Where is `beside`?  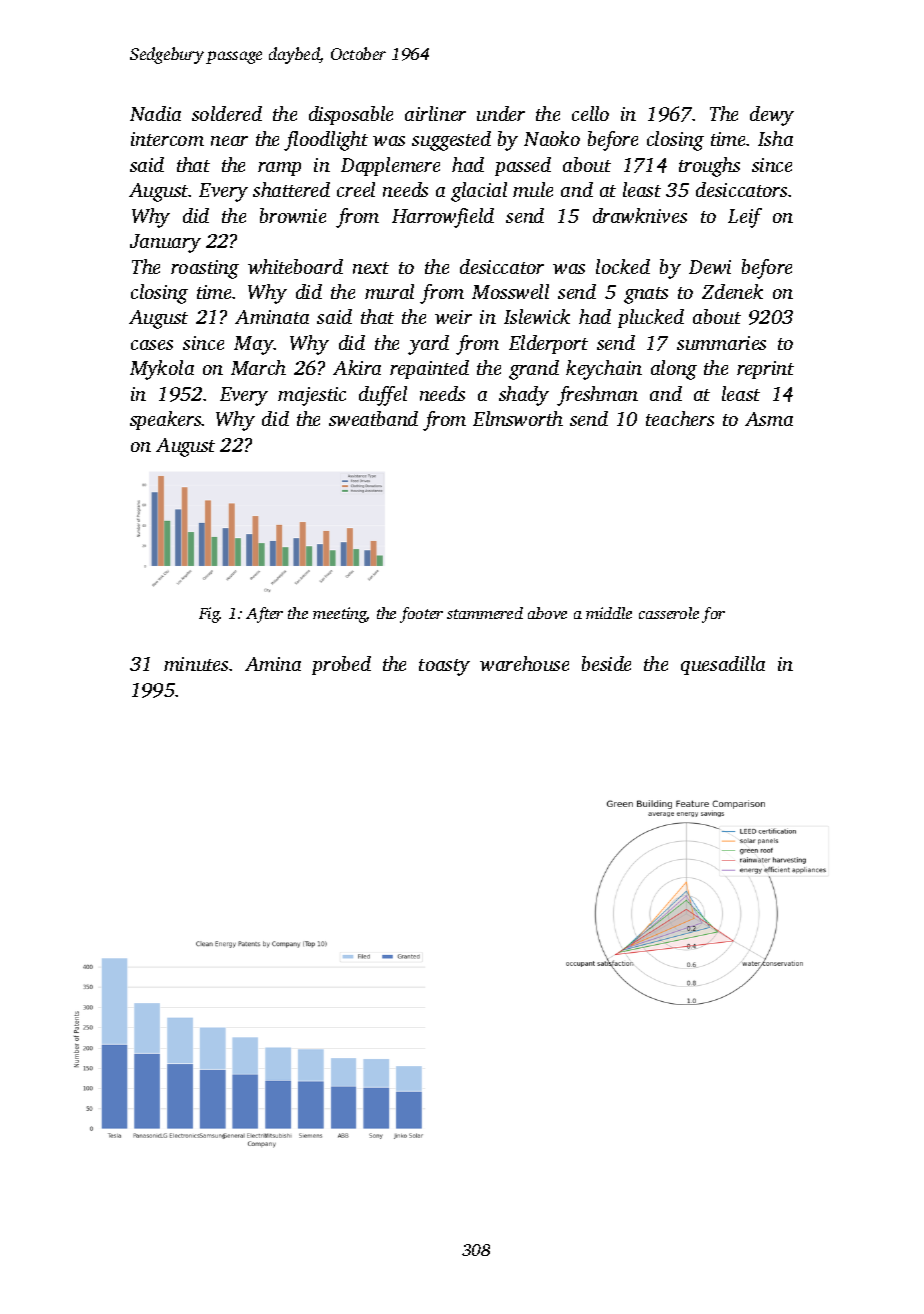
beside is located at coordinates (606, 663).
